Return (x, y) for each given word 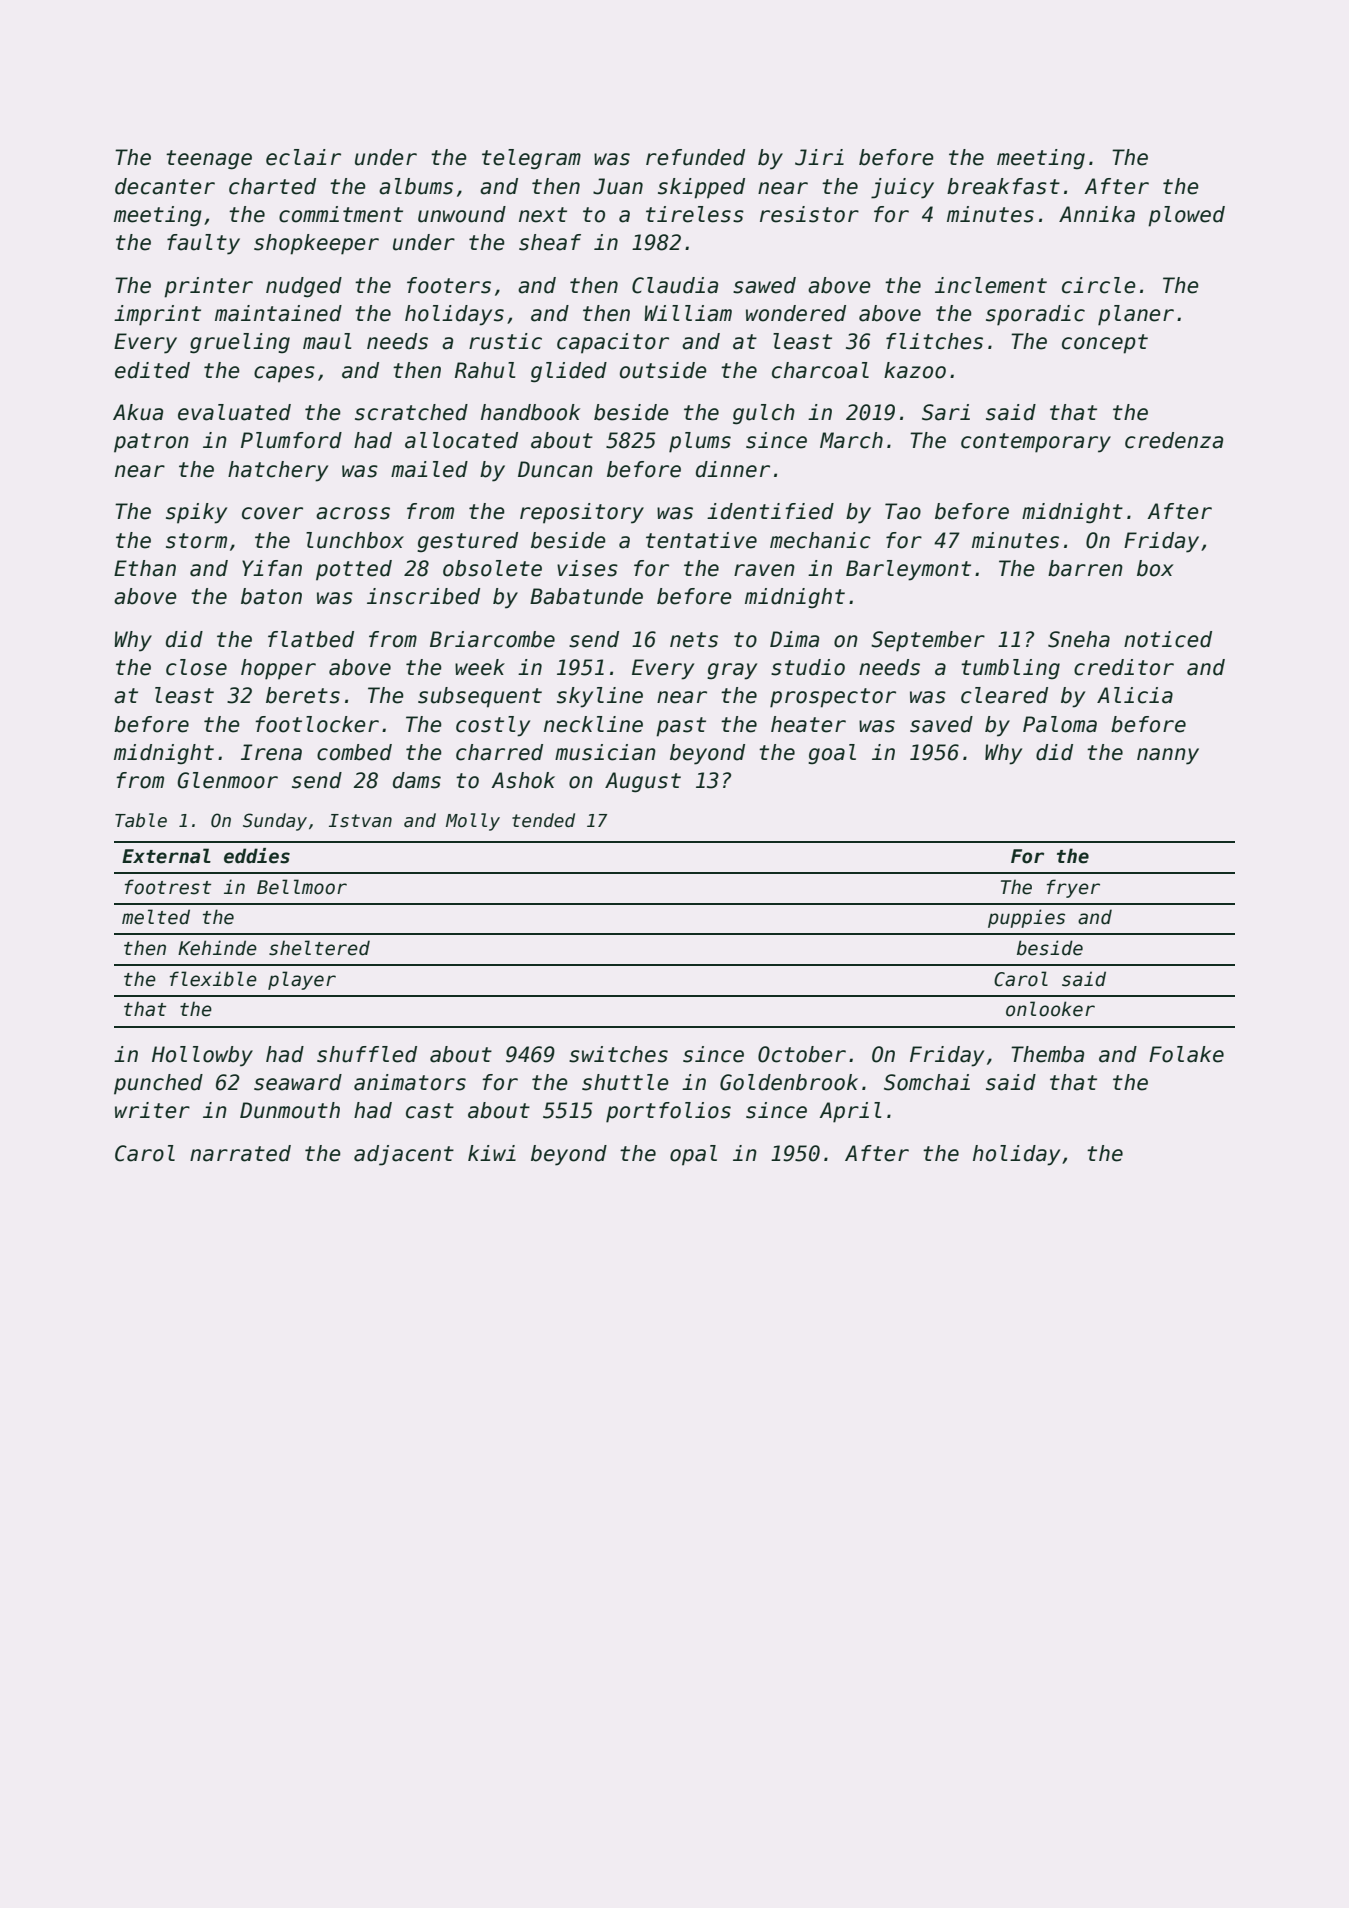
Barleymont (908, 570)
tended (543, 820)
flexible (213, 979)
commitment (341, 214)
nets (694, 640)
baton (271, 596)
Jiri (819, 157)
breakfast (1003, 186)
